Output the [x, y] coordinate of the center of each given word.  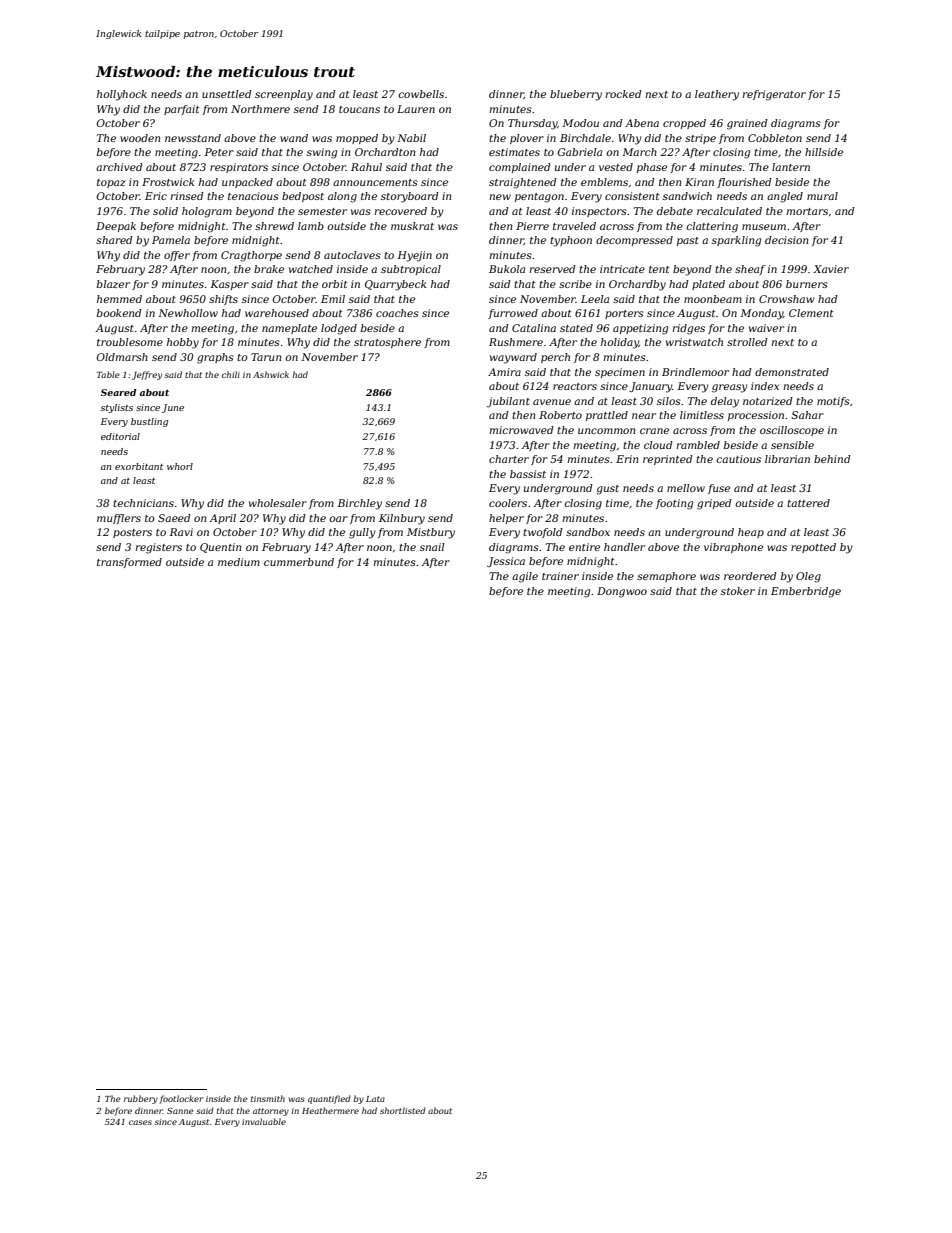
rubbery [141, 1099]
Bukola [507, 269]
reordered [750, 576]
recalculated [729, 211]
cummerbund [299, 562]
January [650, 387]
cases [140, 1122]
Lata [375, 1099]
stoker [738, 591]
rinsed [187, 196]
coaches [397, 313]
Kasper [229, 285]
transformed [129, 563]
